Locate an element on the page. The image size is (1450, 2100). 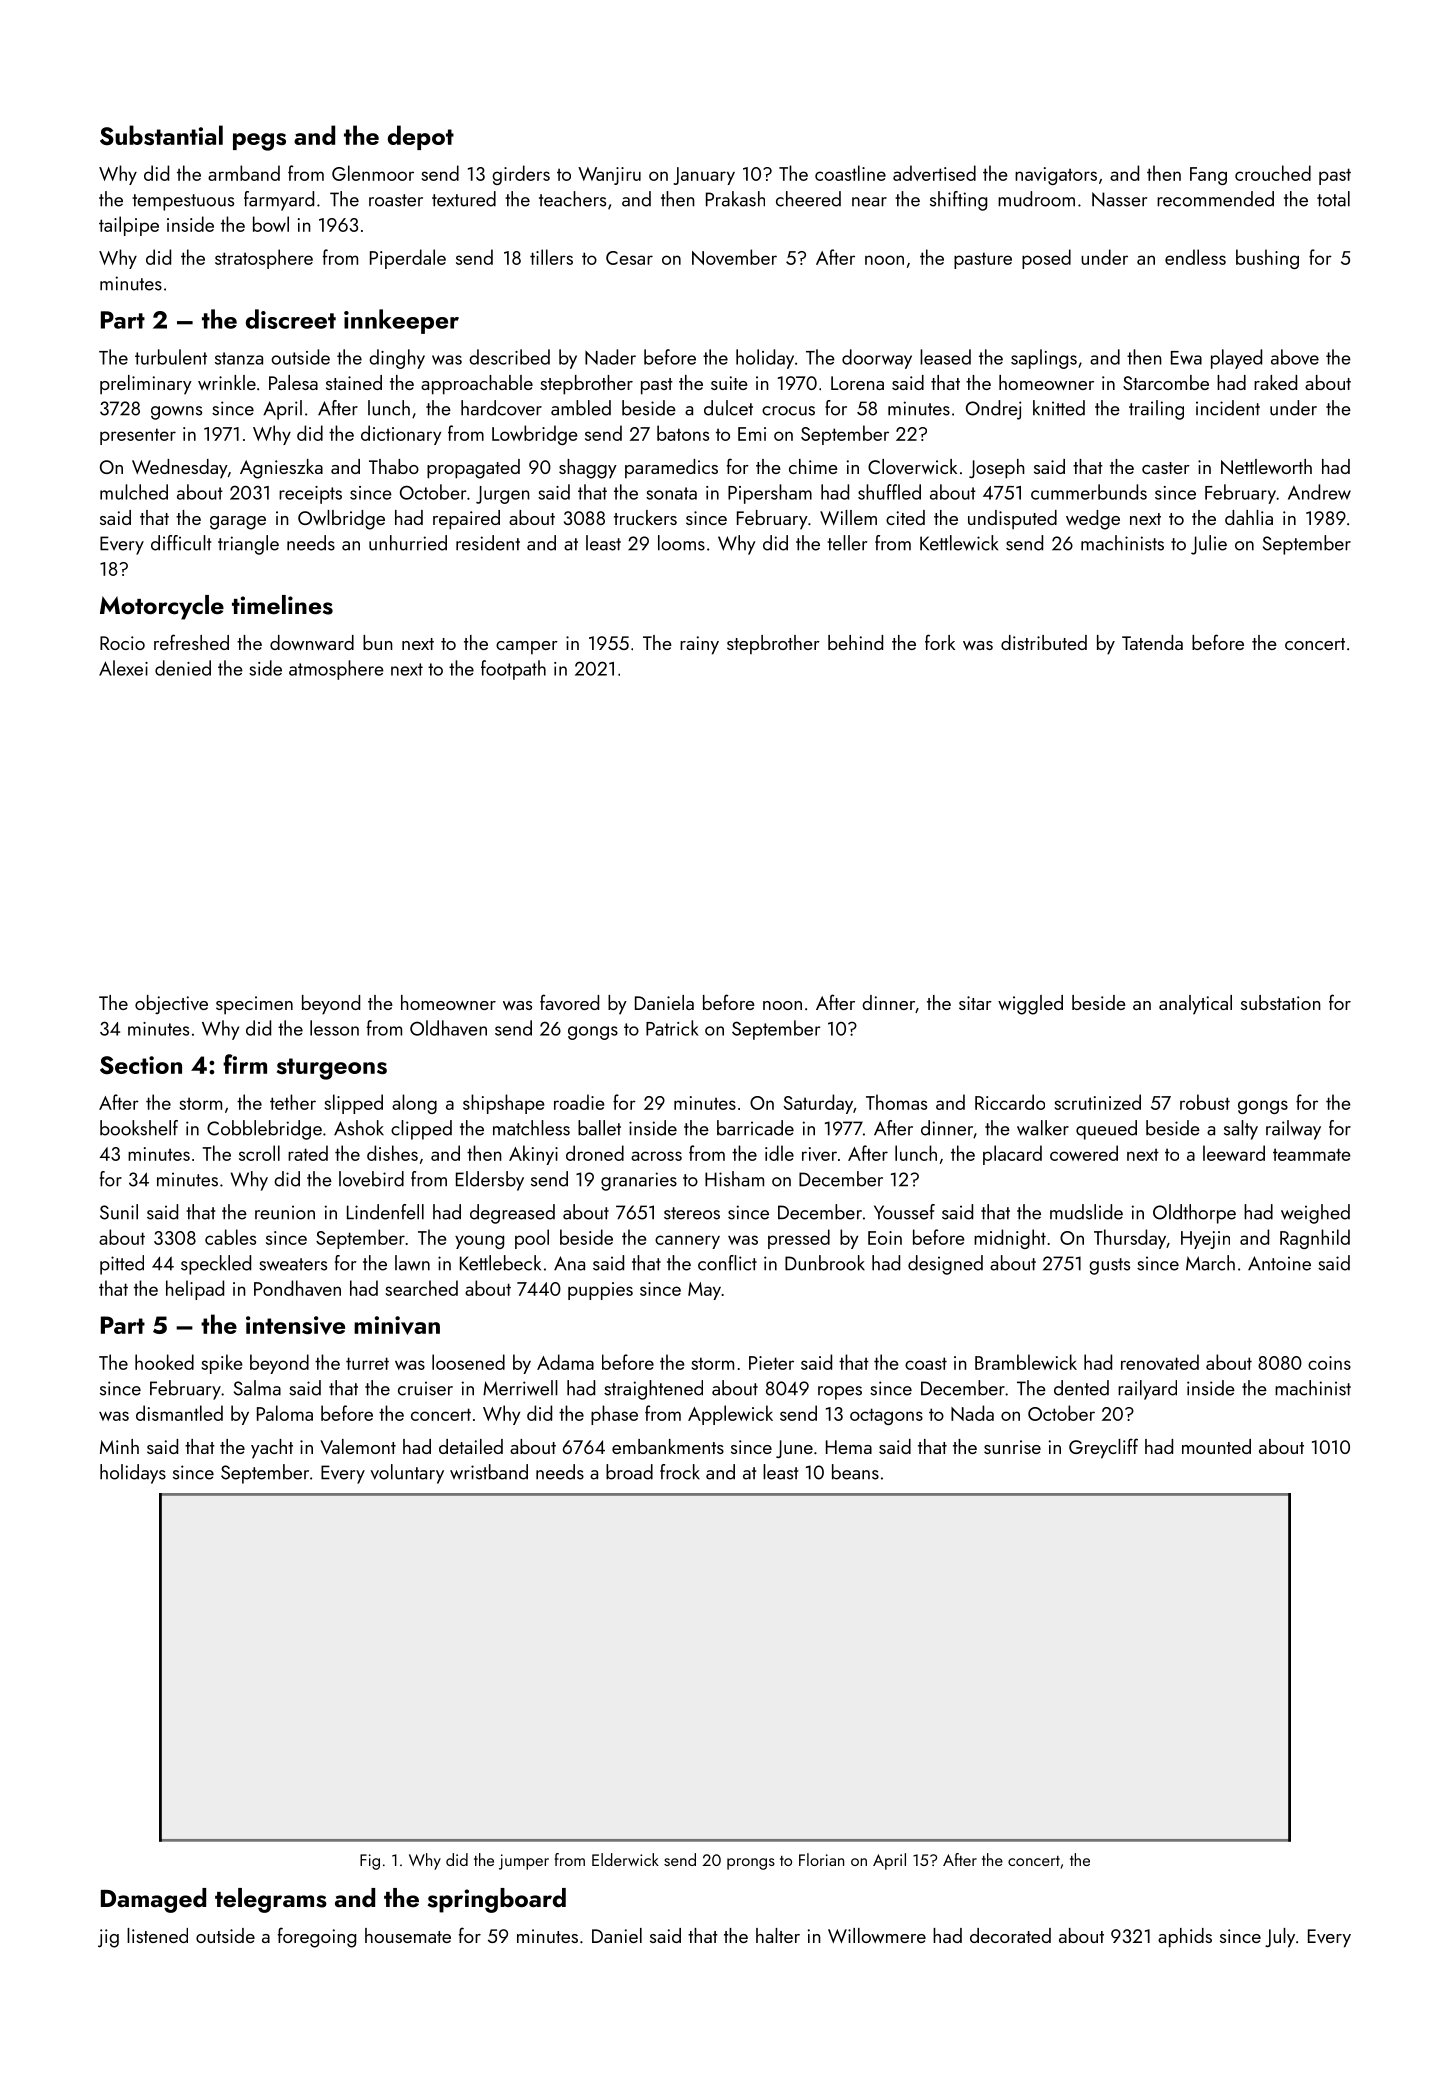
Sunil is located at coordinates (119, 1212).
